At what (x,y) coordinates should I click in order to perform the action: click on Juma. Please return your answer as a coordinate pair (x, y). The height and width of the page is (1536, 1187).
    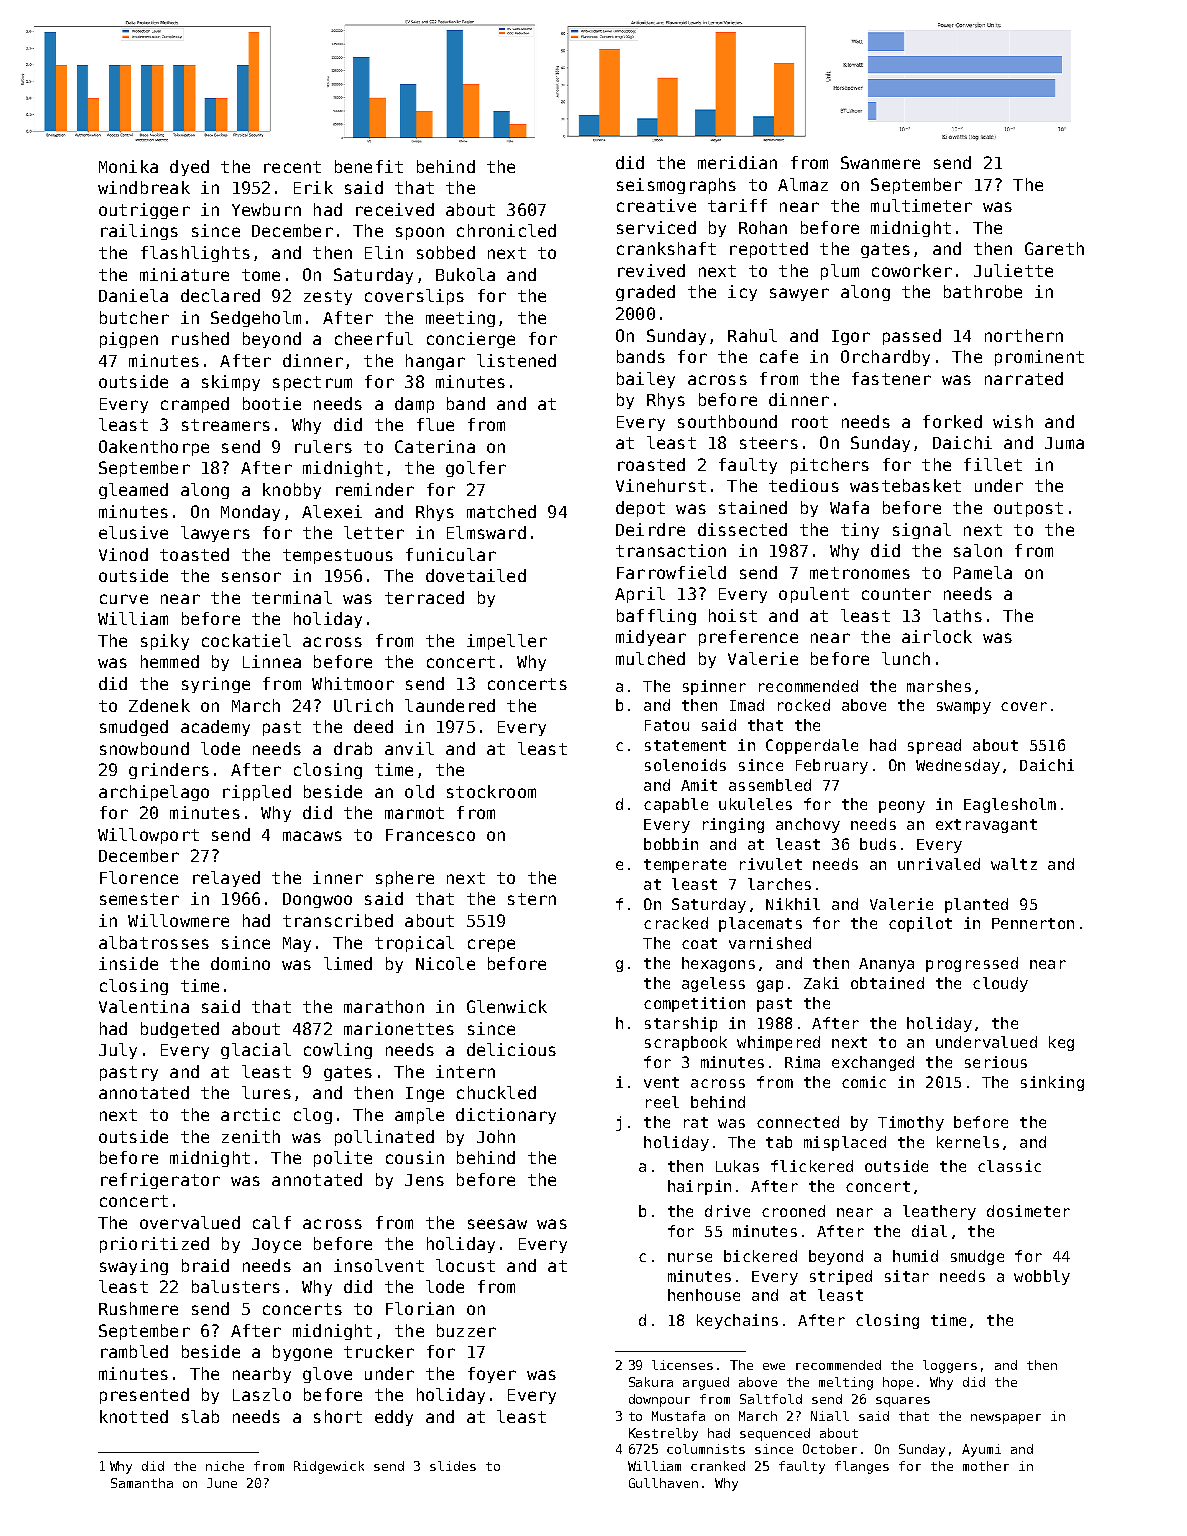
    Looking at the image, I should click on (1064, 443).
